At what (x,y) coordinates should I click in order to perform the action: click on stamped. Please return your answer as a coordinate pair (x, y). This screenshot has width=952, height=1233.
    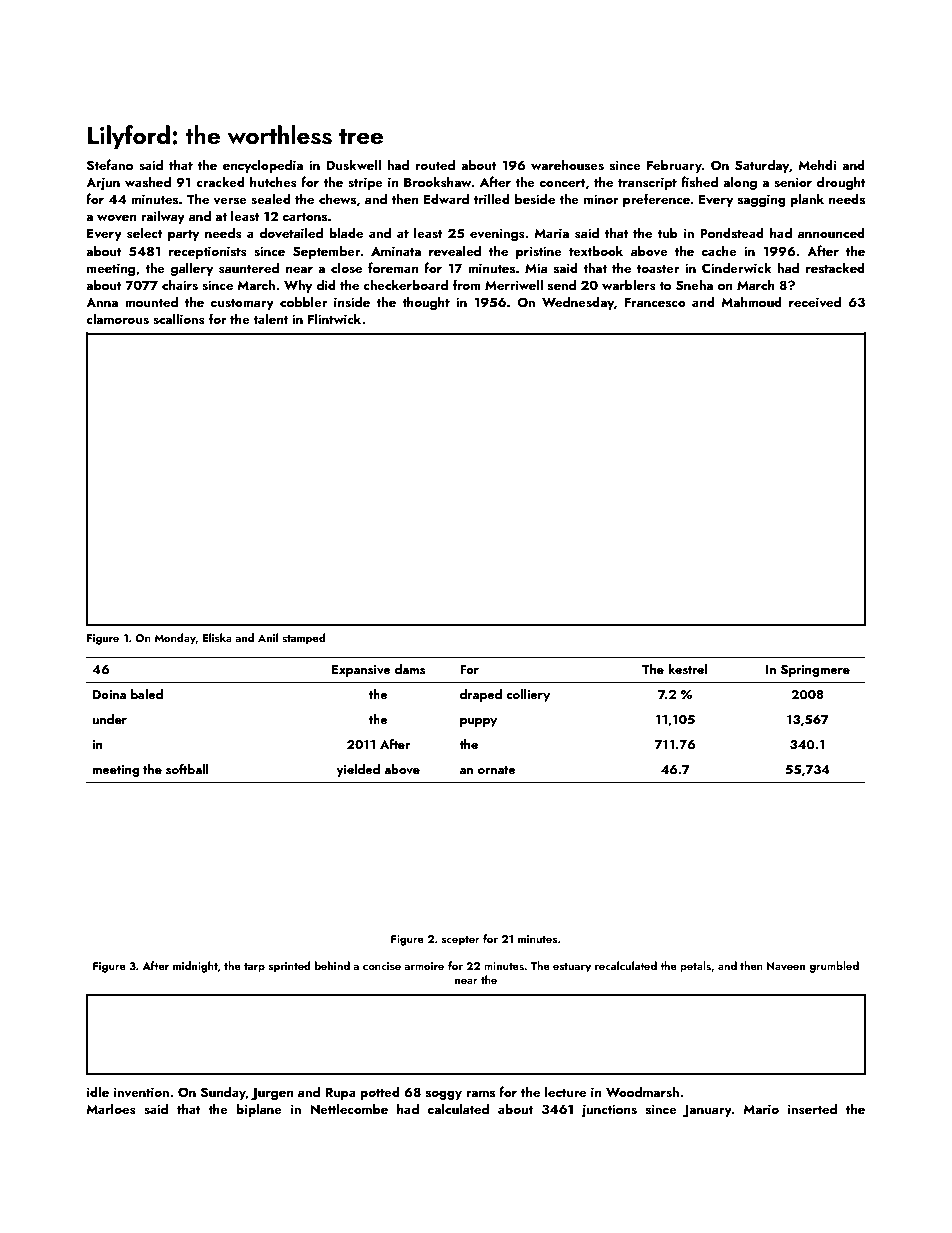
    Looking at the image, I should click on (304, 639).
